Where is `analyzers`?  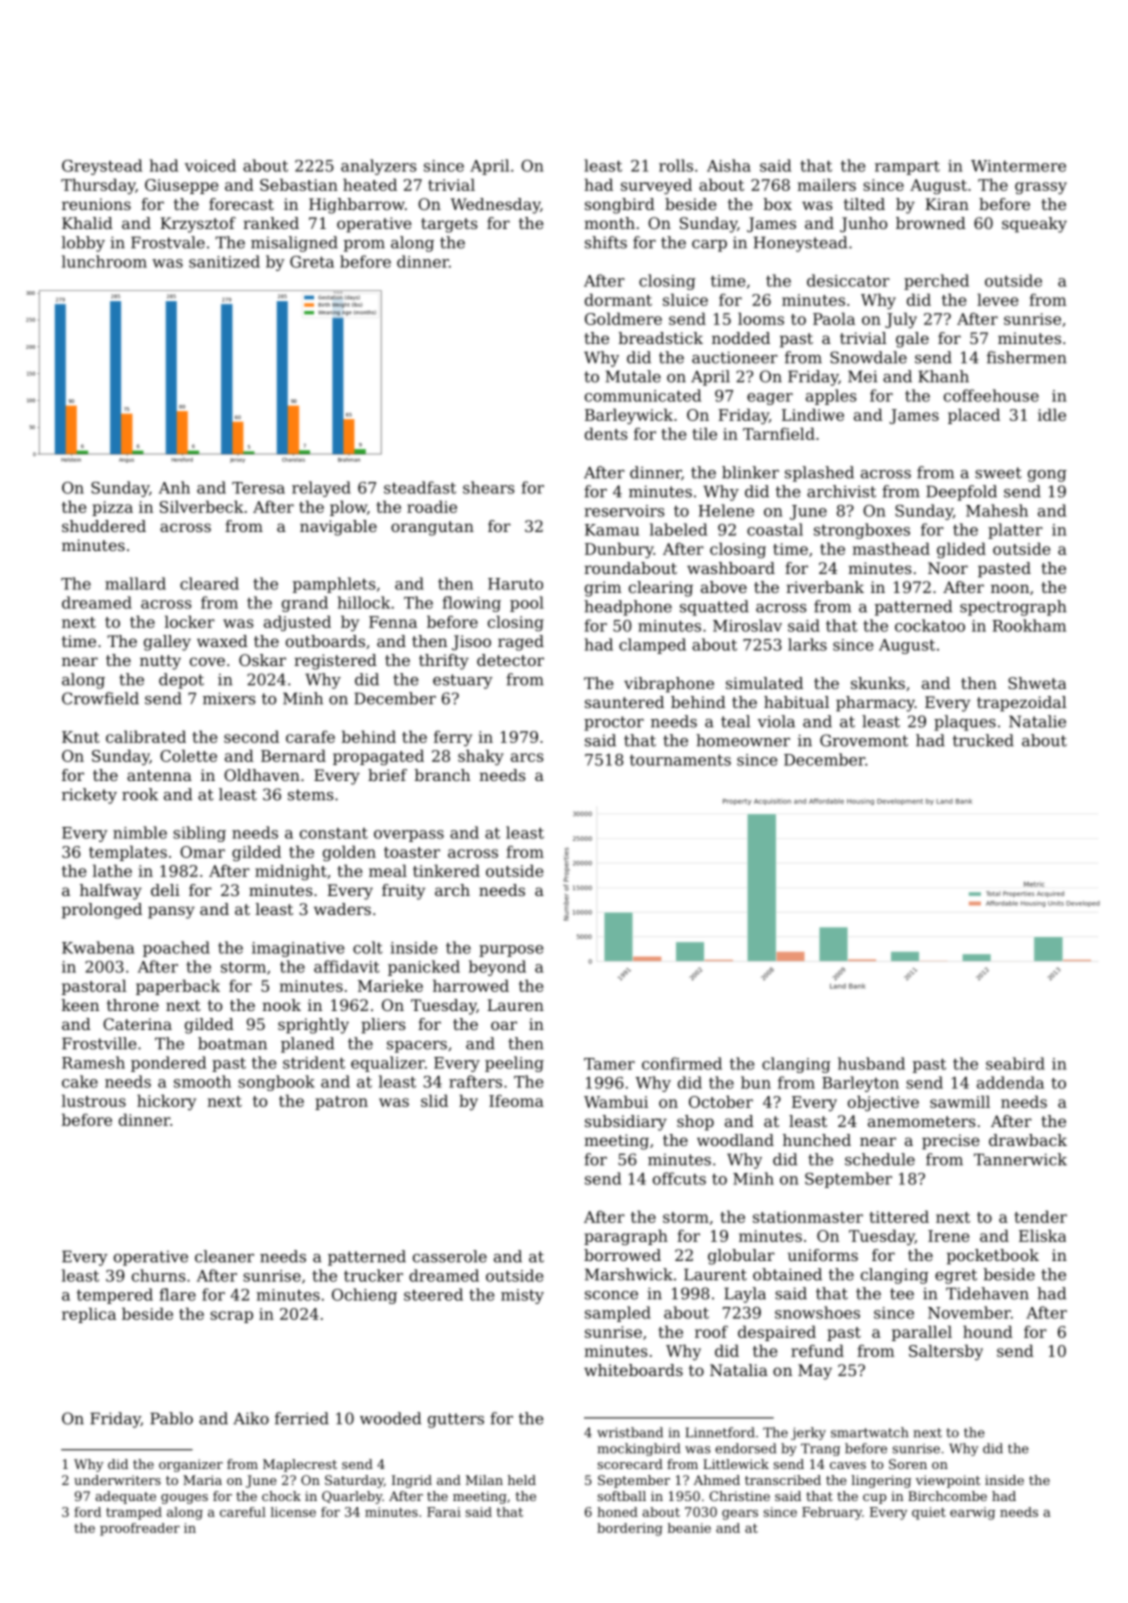 analyzers is located at coordinates (378, 167).
